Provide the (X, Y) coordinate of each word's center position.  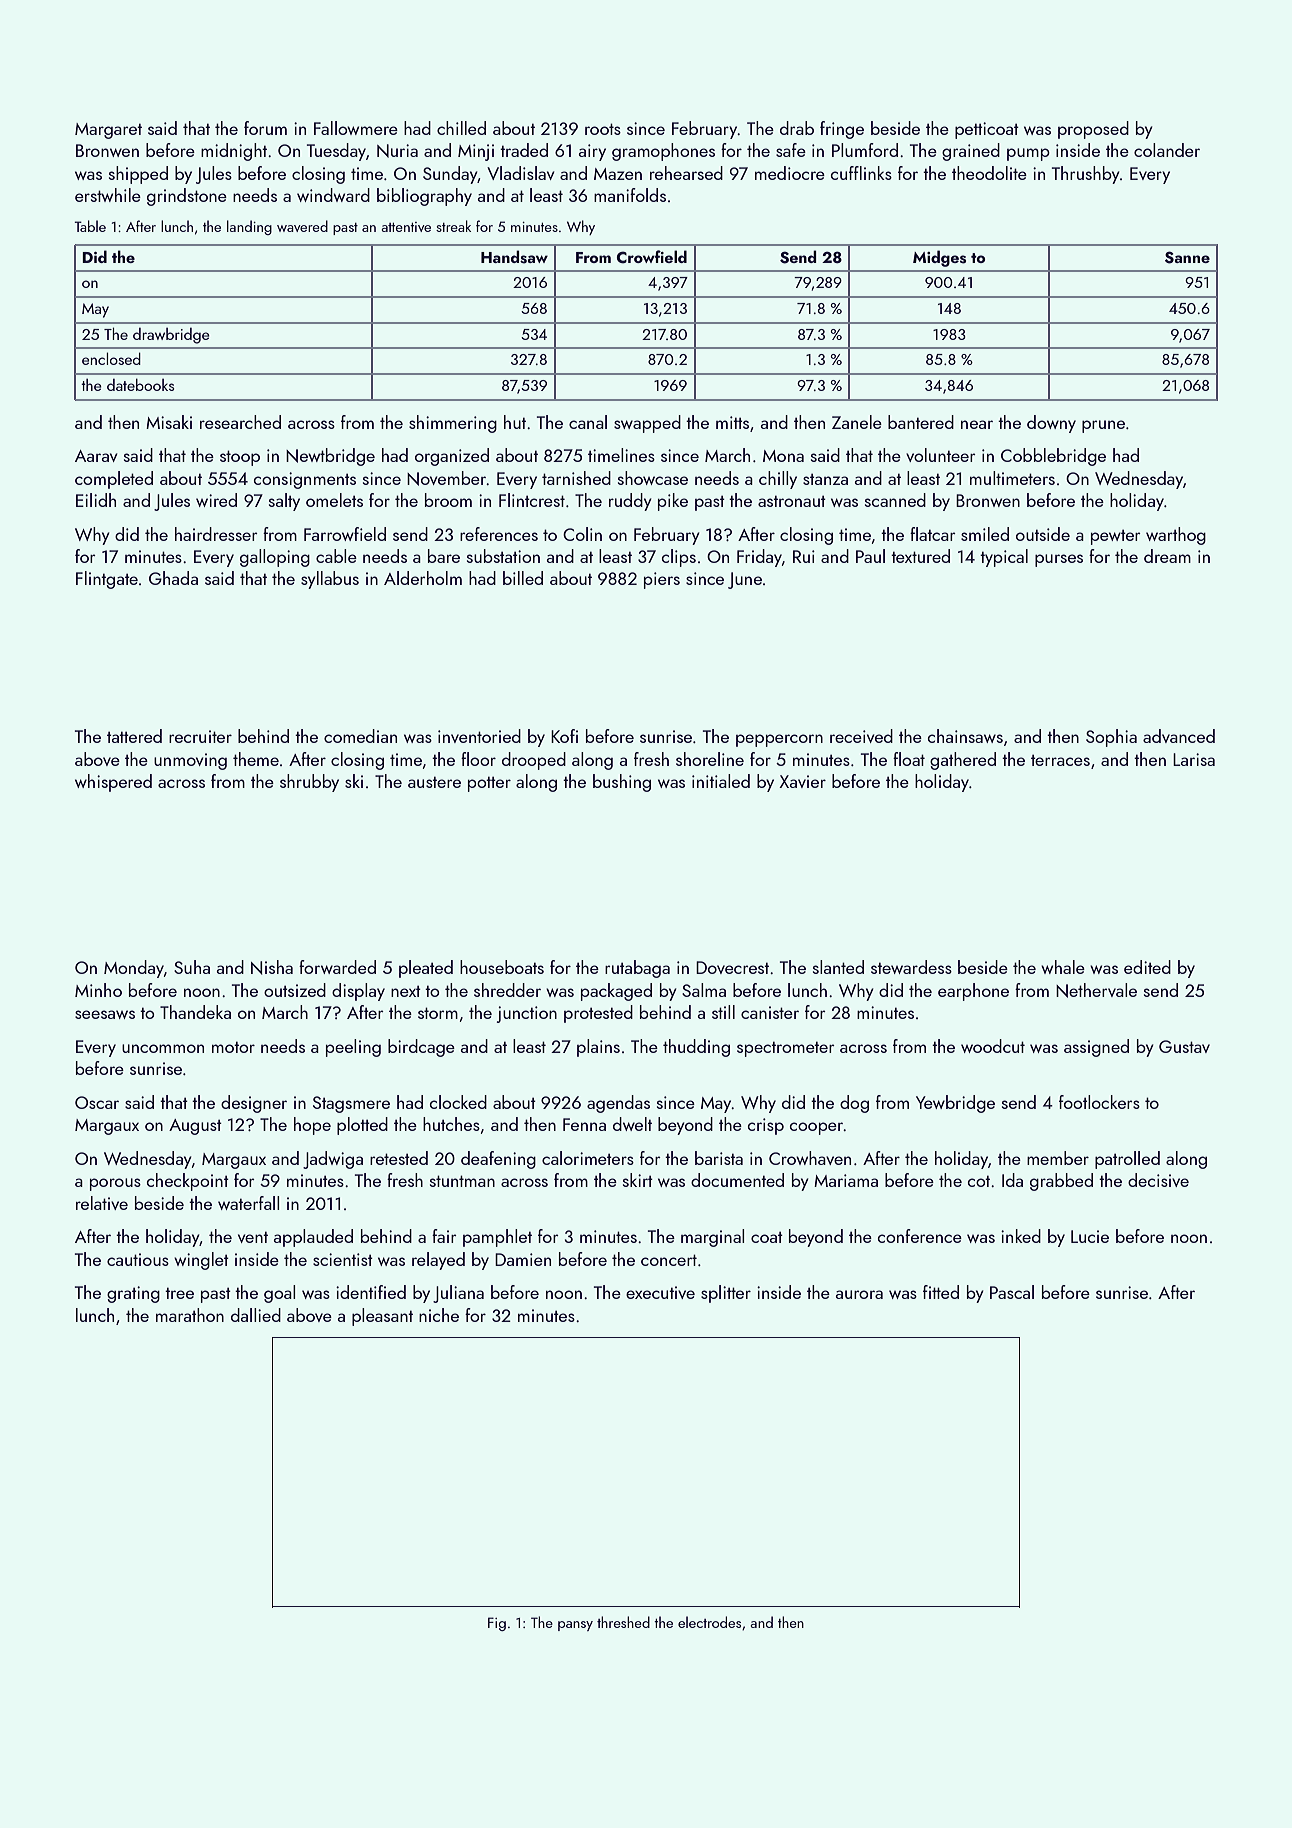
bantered (921, 422)
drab (797, 128)
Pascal (1012, 1292)
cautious (138, 1259)
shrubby (309, 783)
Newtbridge (330, 457)
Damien (523, 1259)
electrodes (709, 1622)
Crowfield (652, 256)
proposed (1093, 130)
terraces (1060, 760)
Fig (497, 1624)
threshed (623, 1622)
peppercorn (779, 740)
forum (265, 128)
